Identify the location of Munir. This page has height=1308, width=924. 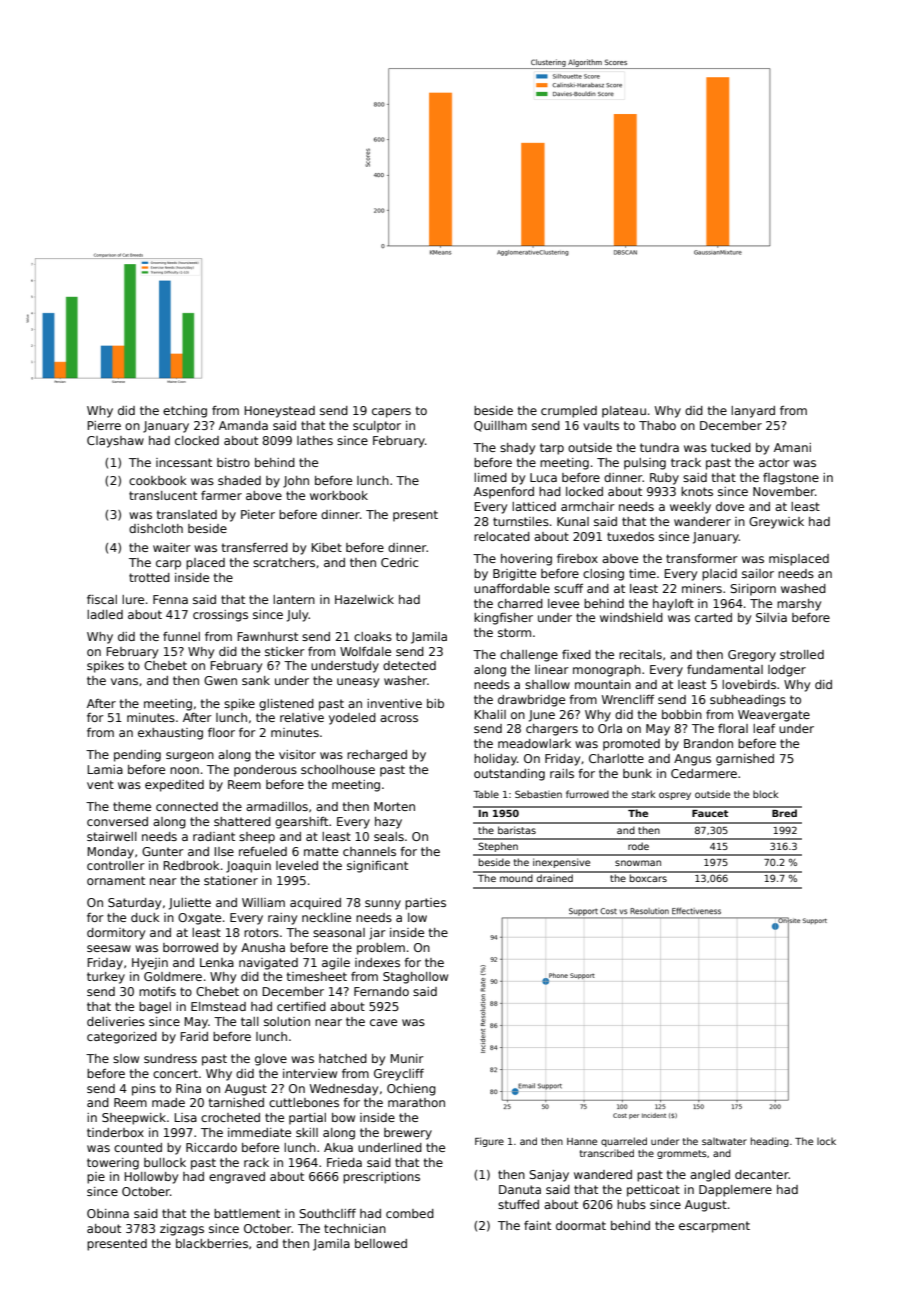
(407, 1058).
